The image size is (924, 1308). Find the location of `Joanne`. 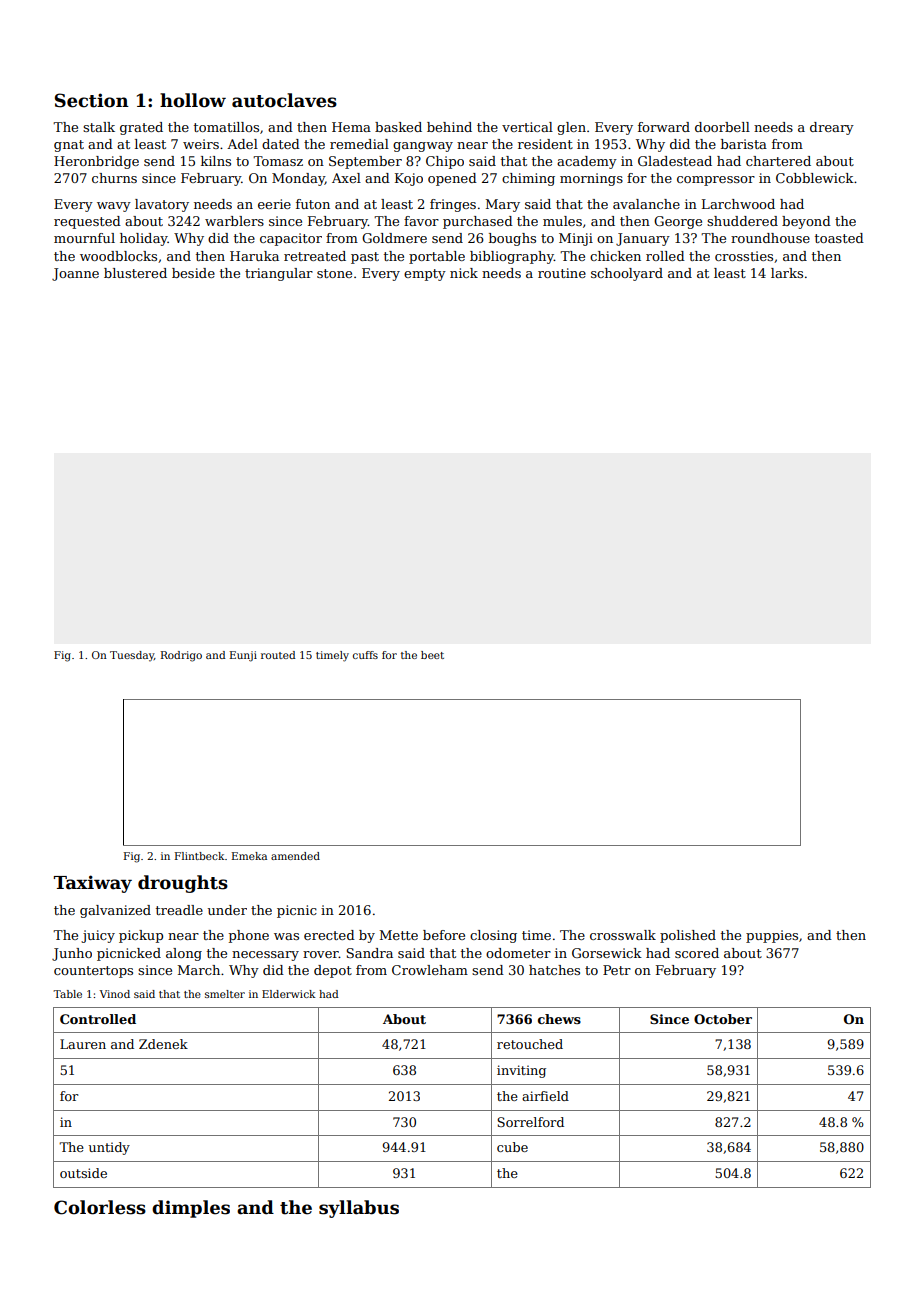

Joanne is located at coordinates (75, 274).
